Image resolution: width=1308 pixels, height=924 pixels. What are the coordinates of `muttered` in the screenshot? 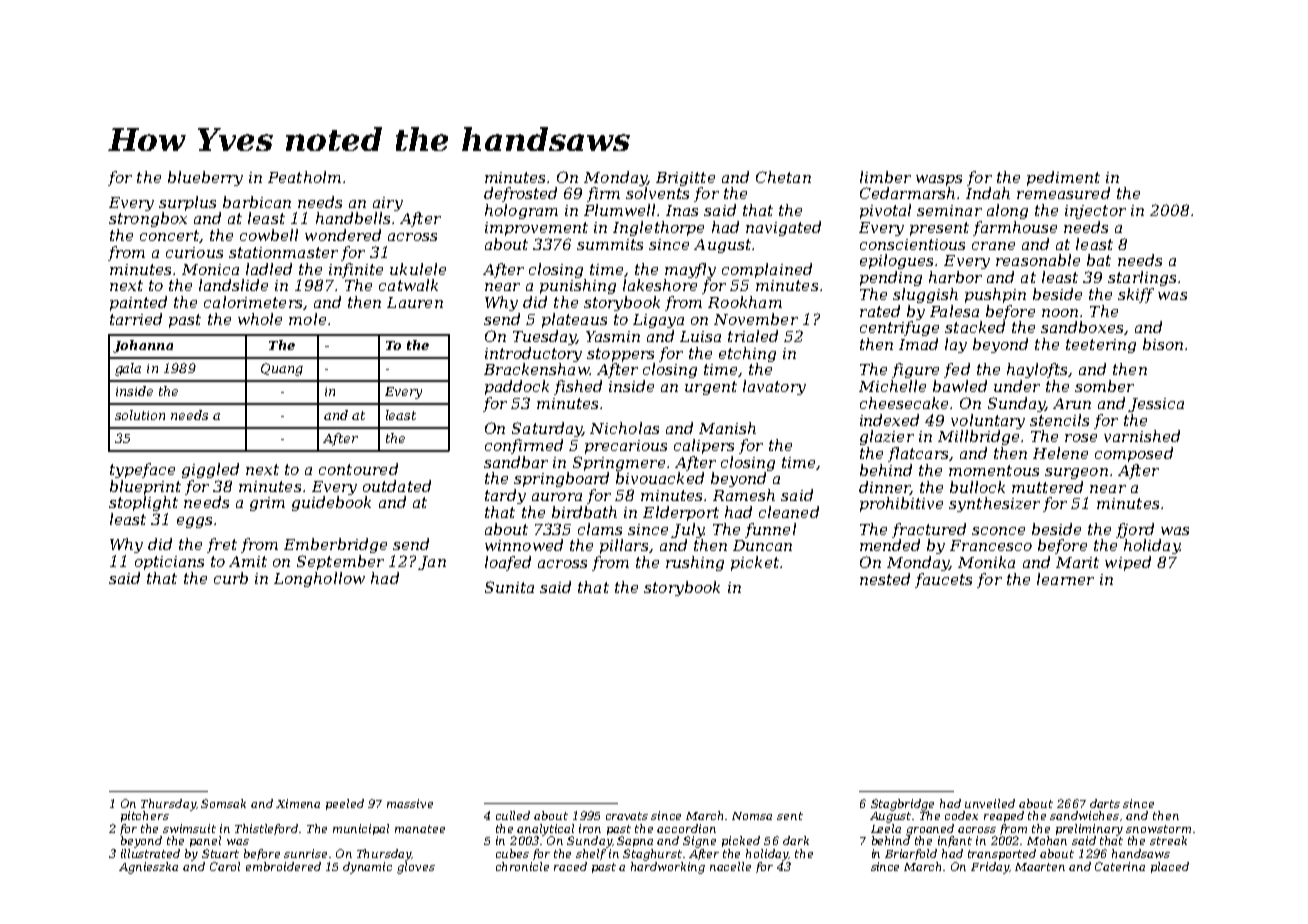 It's located at (1047, 487).
